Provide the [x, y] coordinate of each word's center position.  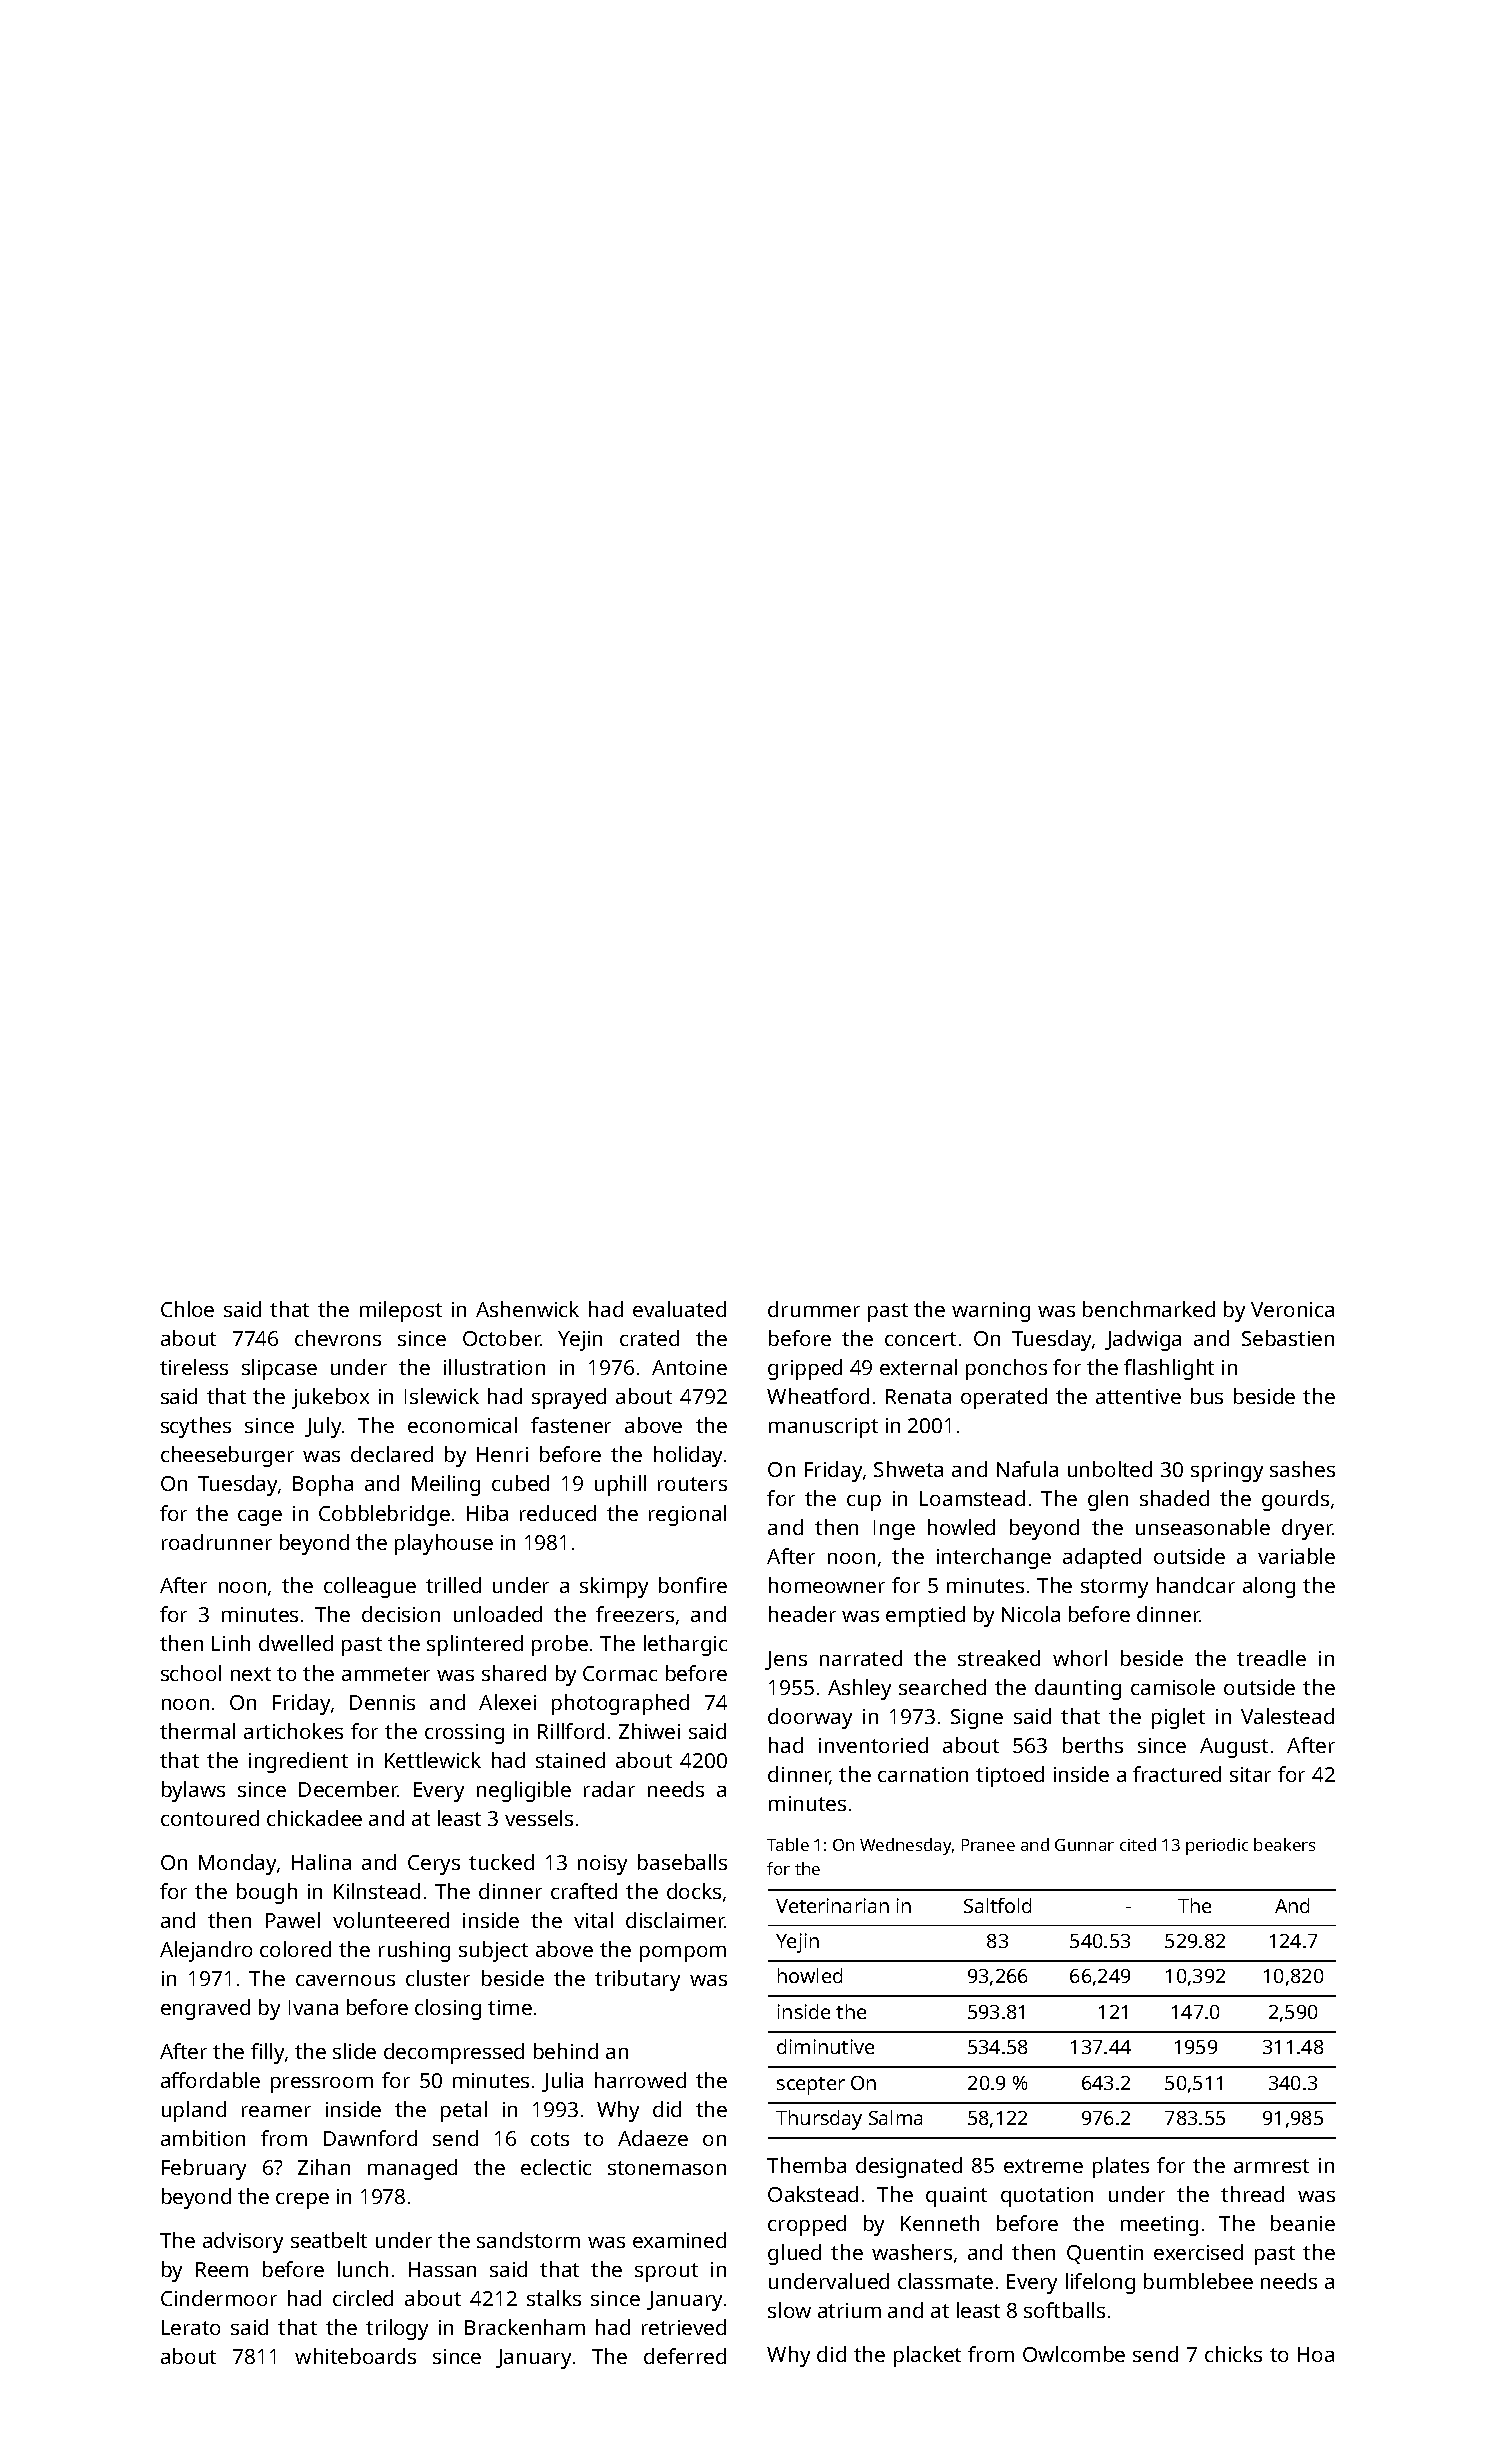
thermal [197, 1731]
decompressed [454, 2053]
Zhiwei [649, 1731]
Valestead [1287, 1716]
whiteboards [355, 2356]
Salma [895, 2117]
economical [462, 1425]
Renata [918, 1396]
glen [1108, 1500]
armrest [1271, 2166]
